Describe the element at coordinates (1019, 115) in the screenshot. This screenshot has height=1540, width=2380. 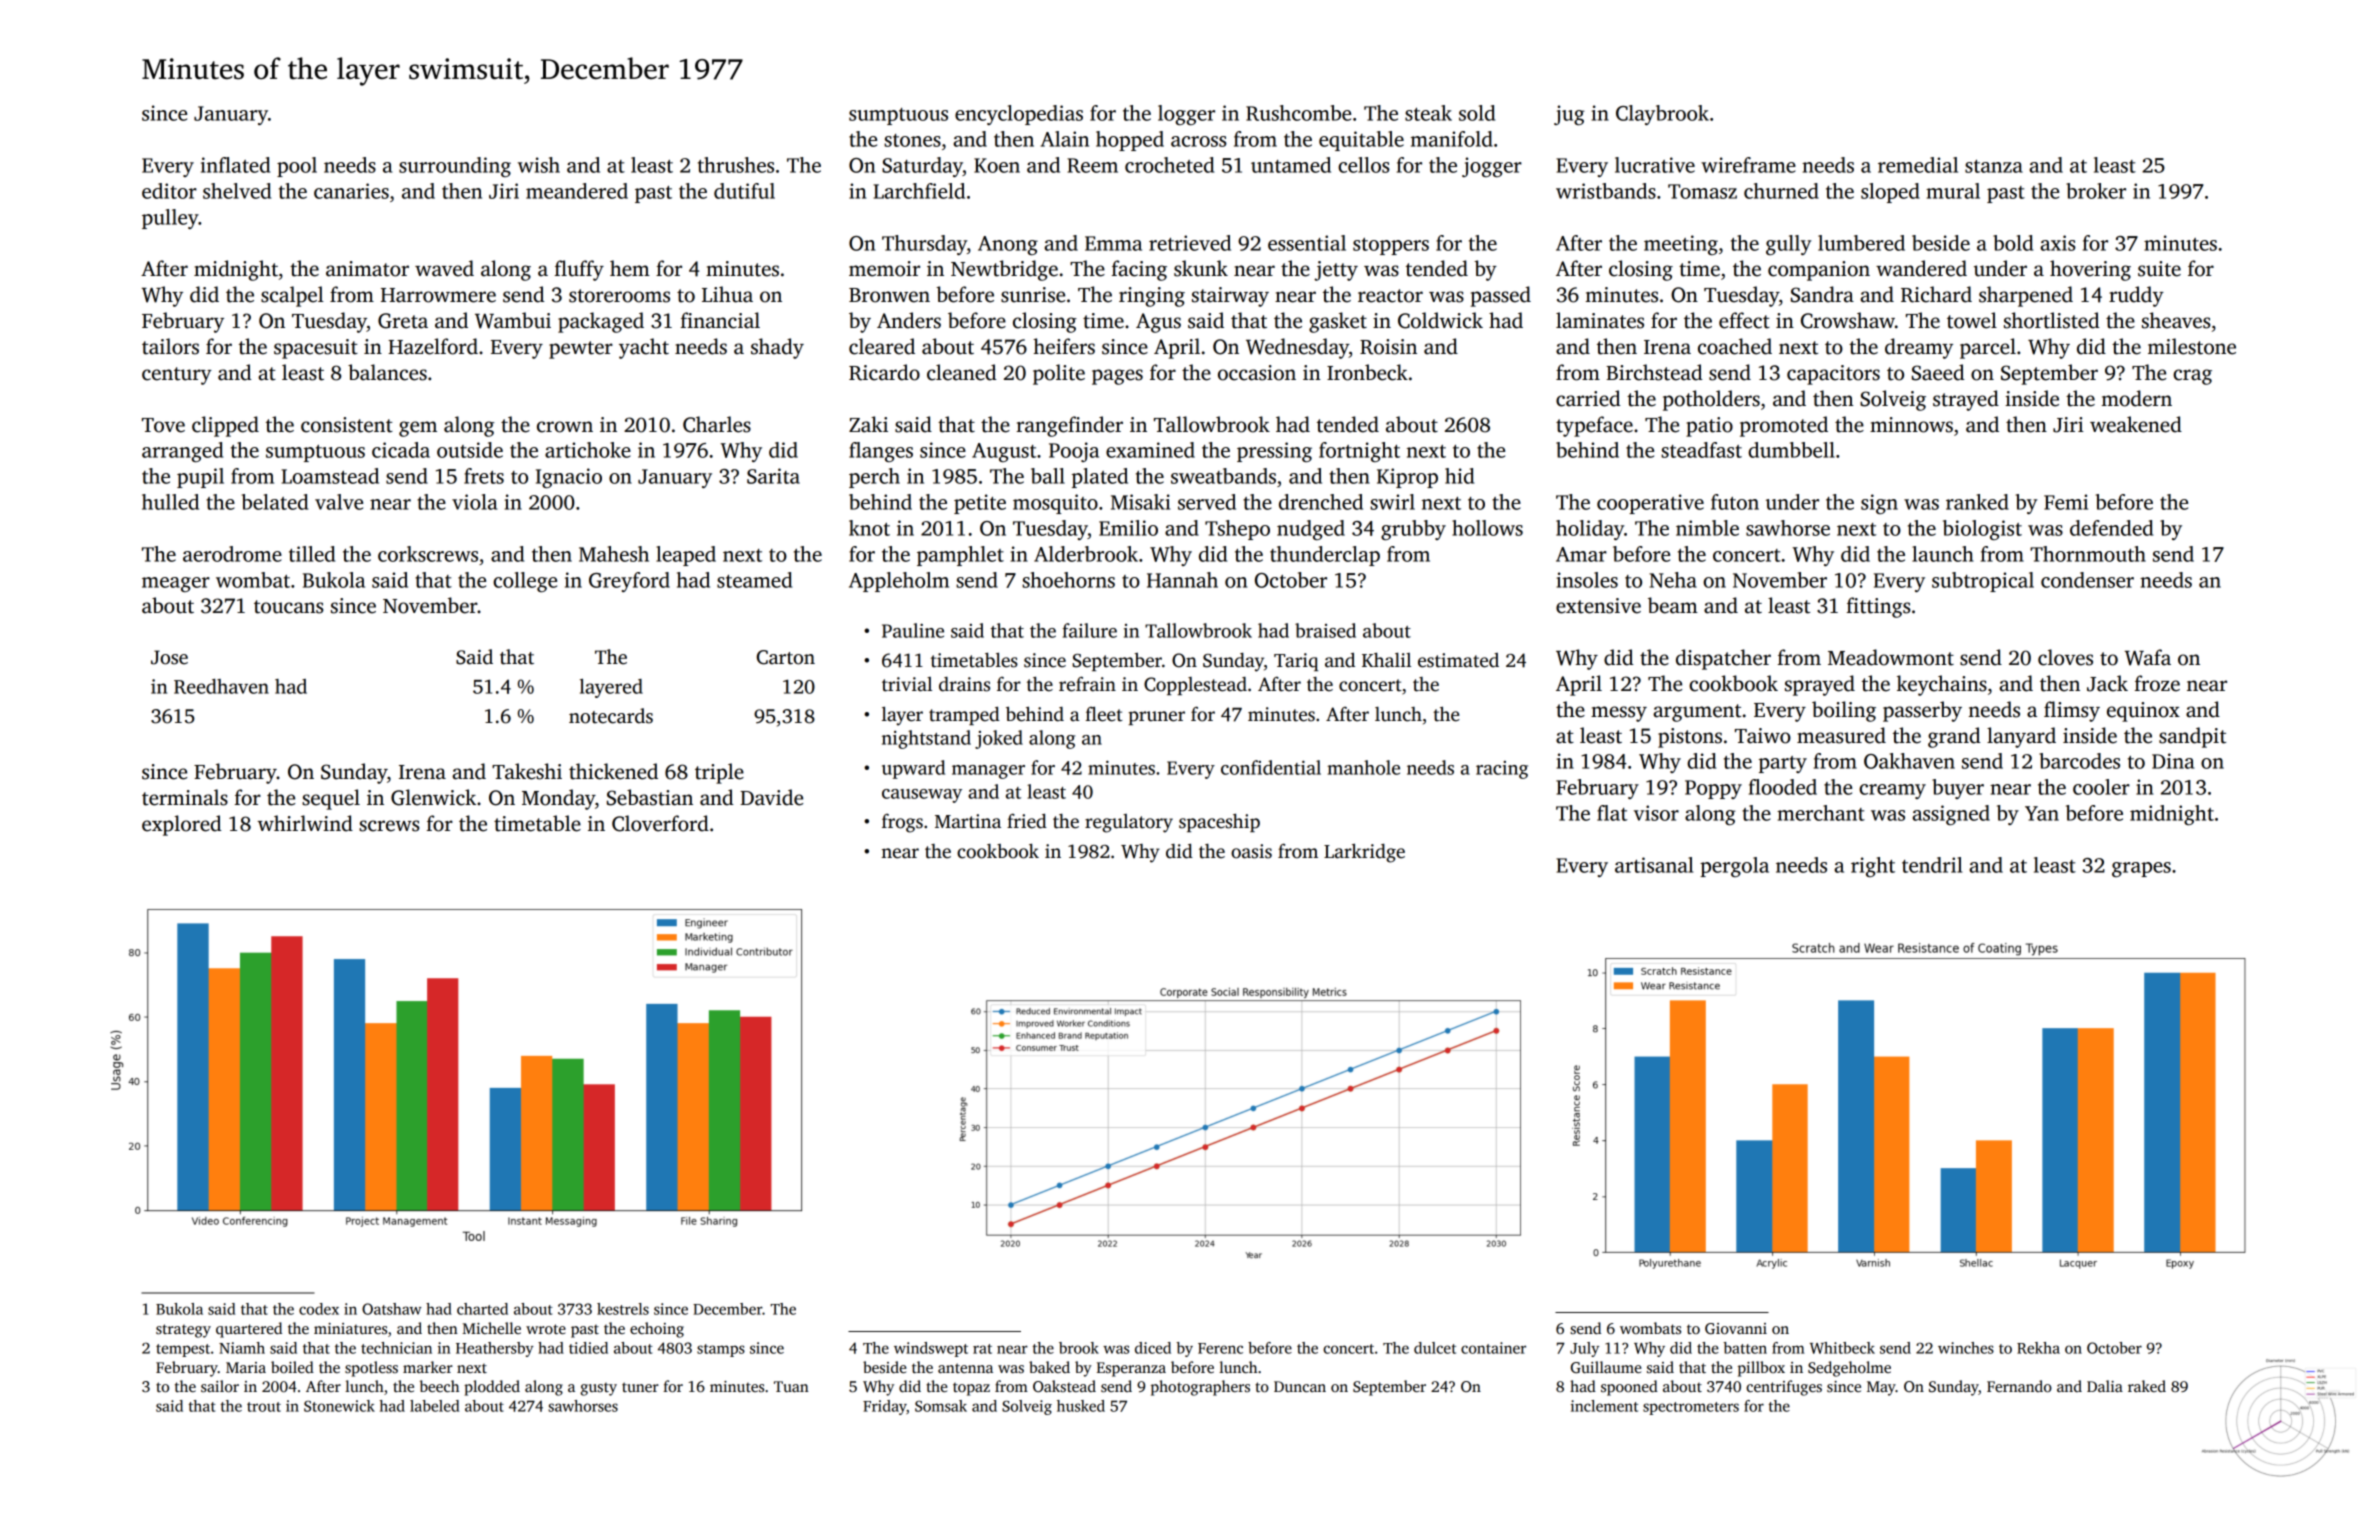
I see `encyclopedias` at that location.
